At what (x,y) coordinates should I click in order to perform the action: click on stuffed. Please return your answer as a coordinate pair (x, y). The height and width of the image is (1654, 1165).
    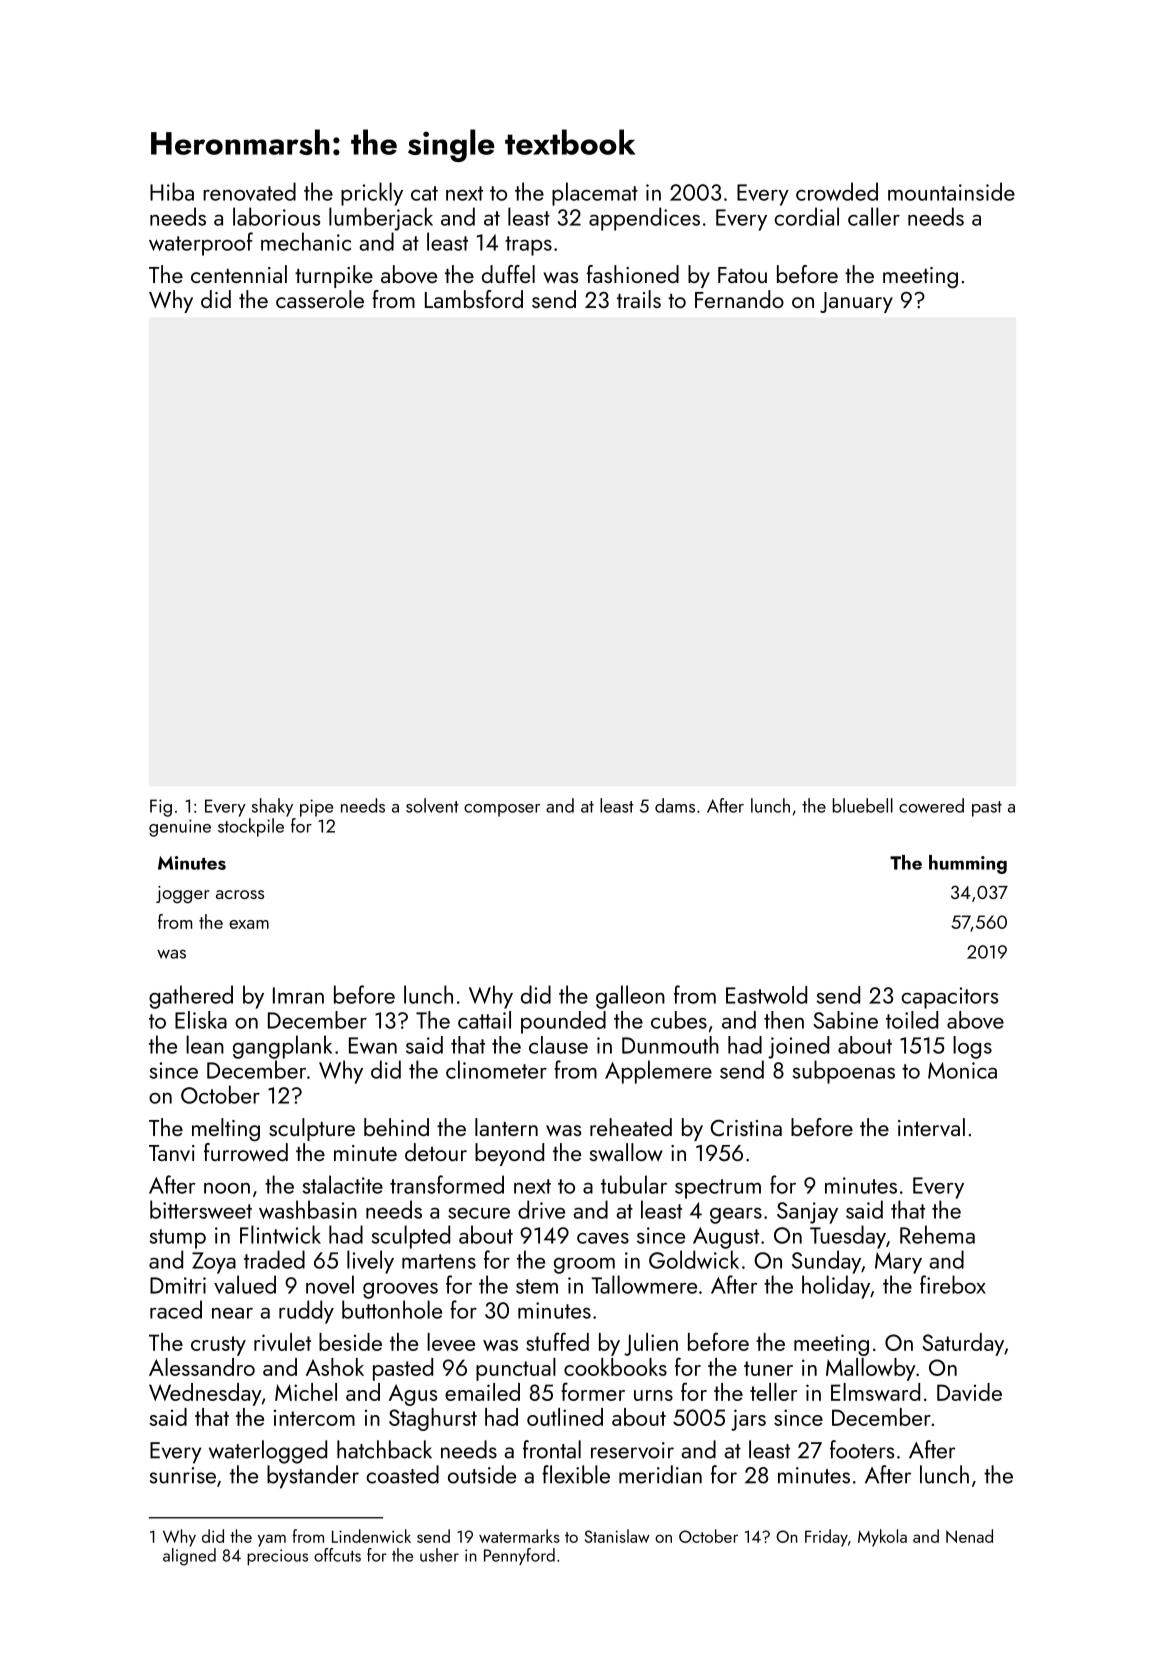
    Looking at the image, I should click on (557, 1341).
